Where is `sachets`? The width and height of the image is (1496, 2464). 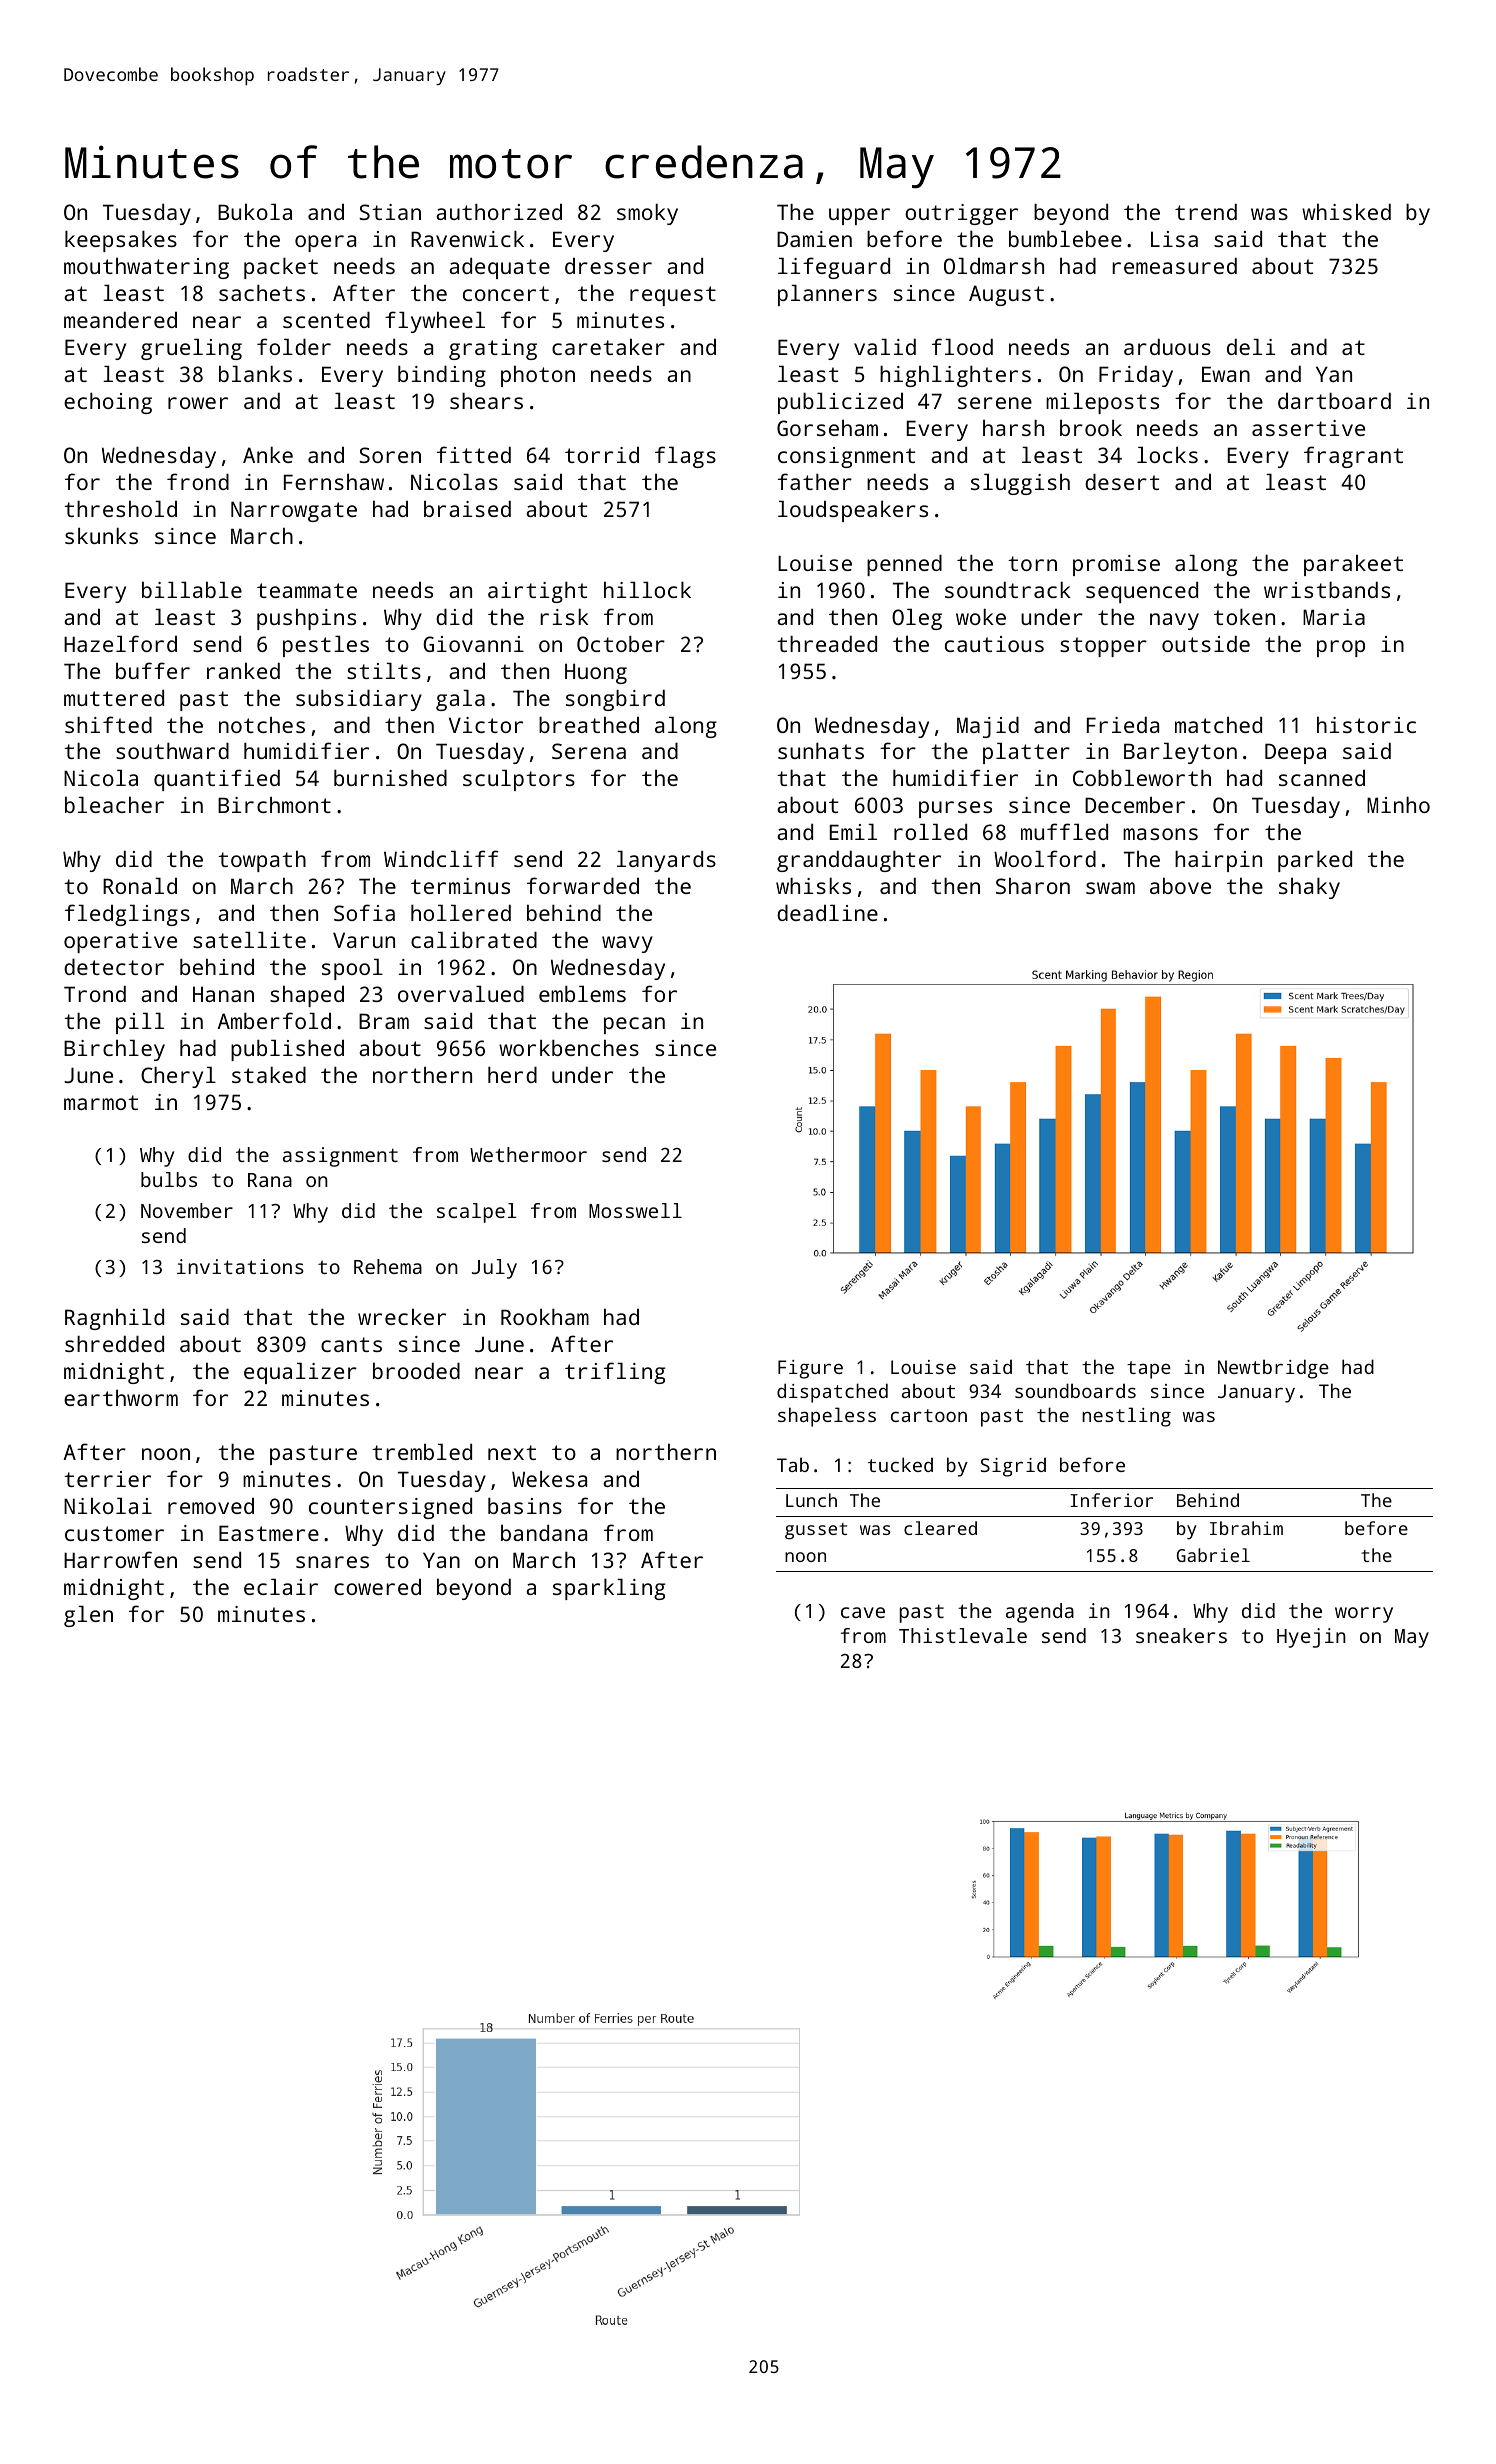 sachets is located at coordinates (262, 292).
